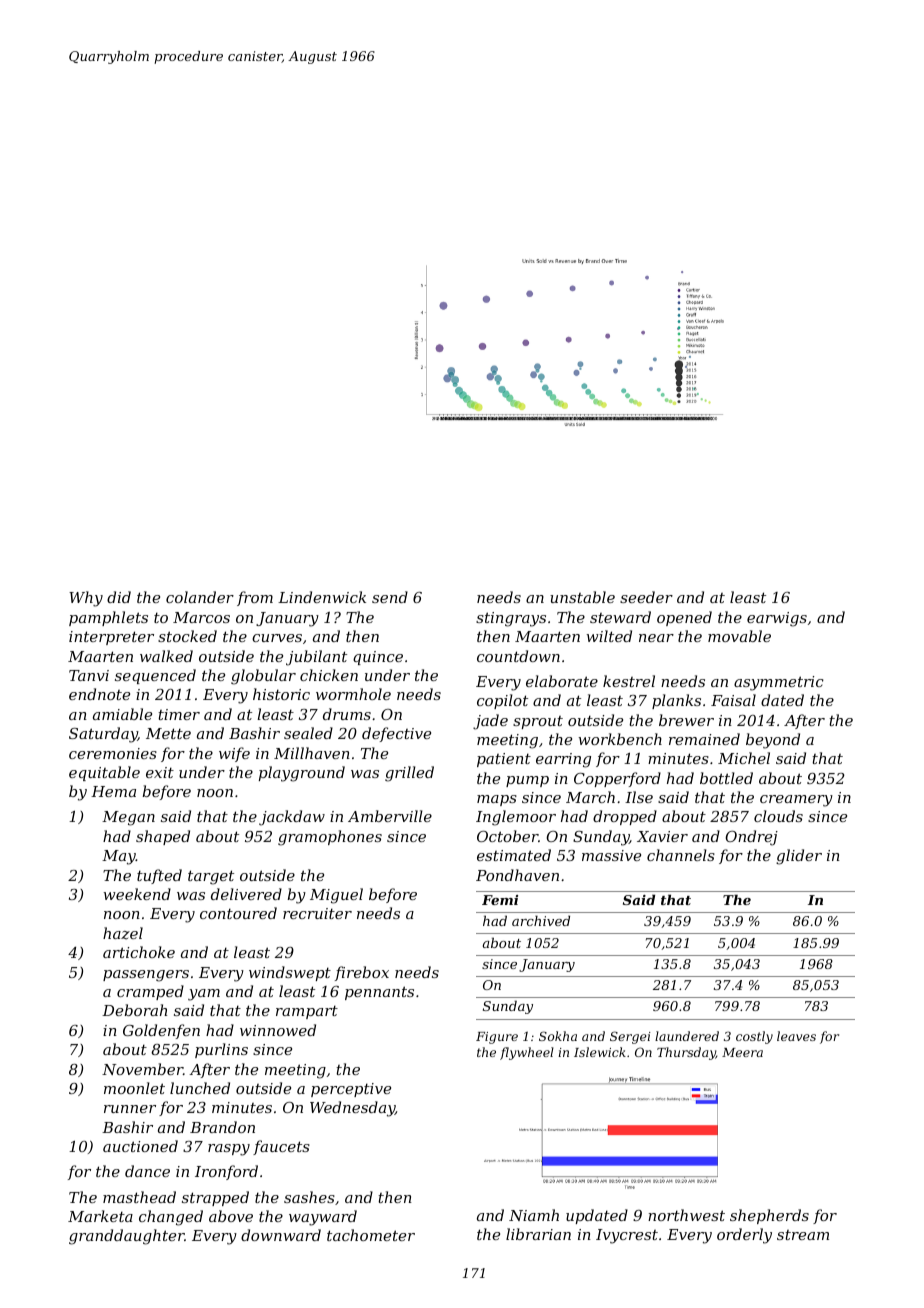 The height and width of the screenshot is (1308, 924). What do you see at coordinates (130, 1109) in the screenshot?
I see `runner` at bounding box center [130, 1109].
